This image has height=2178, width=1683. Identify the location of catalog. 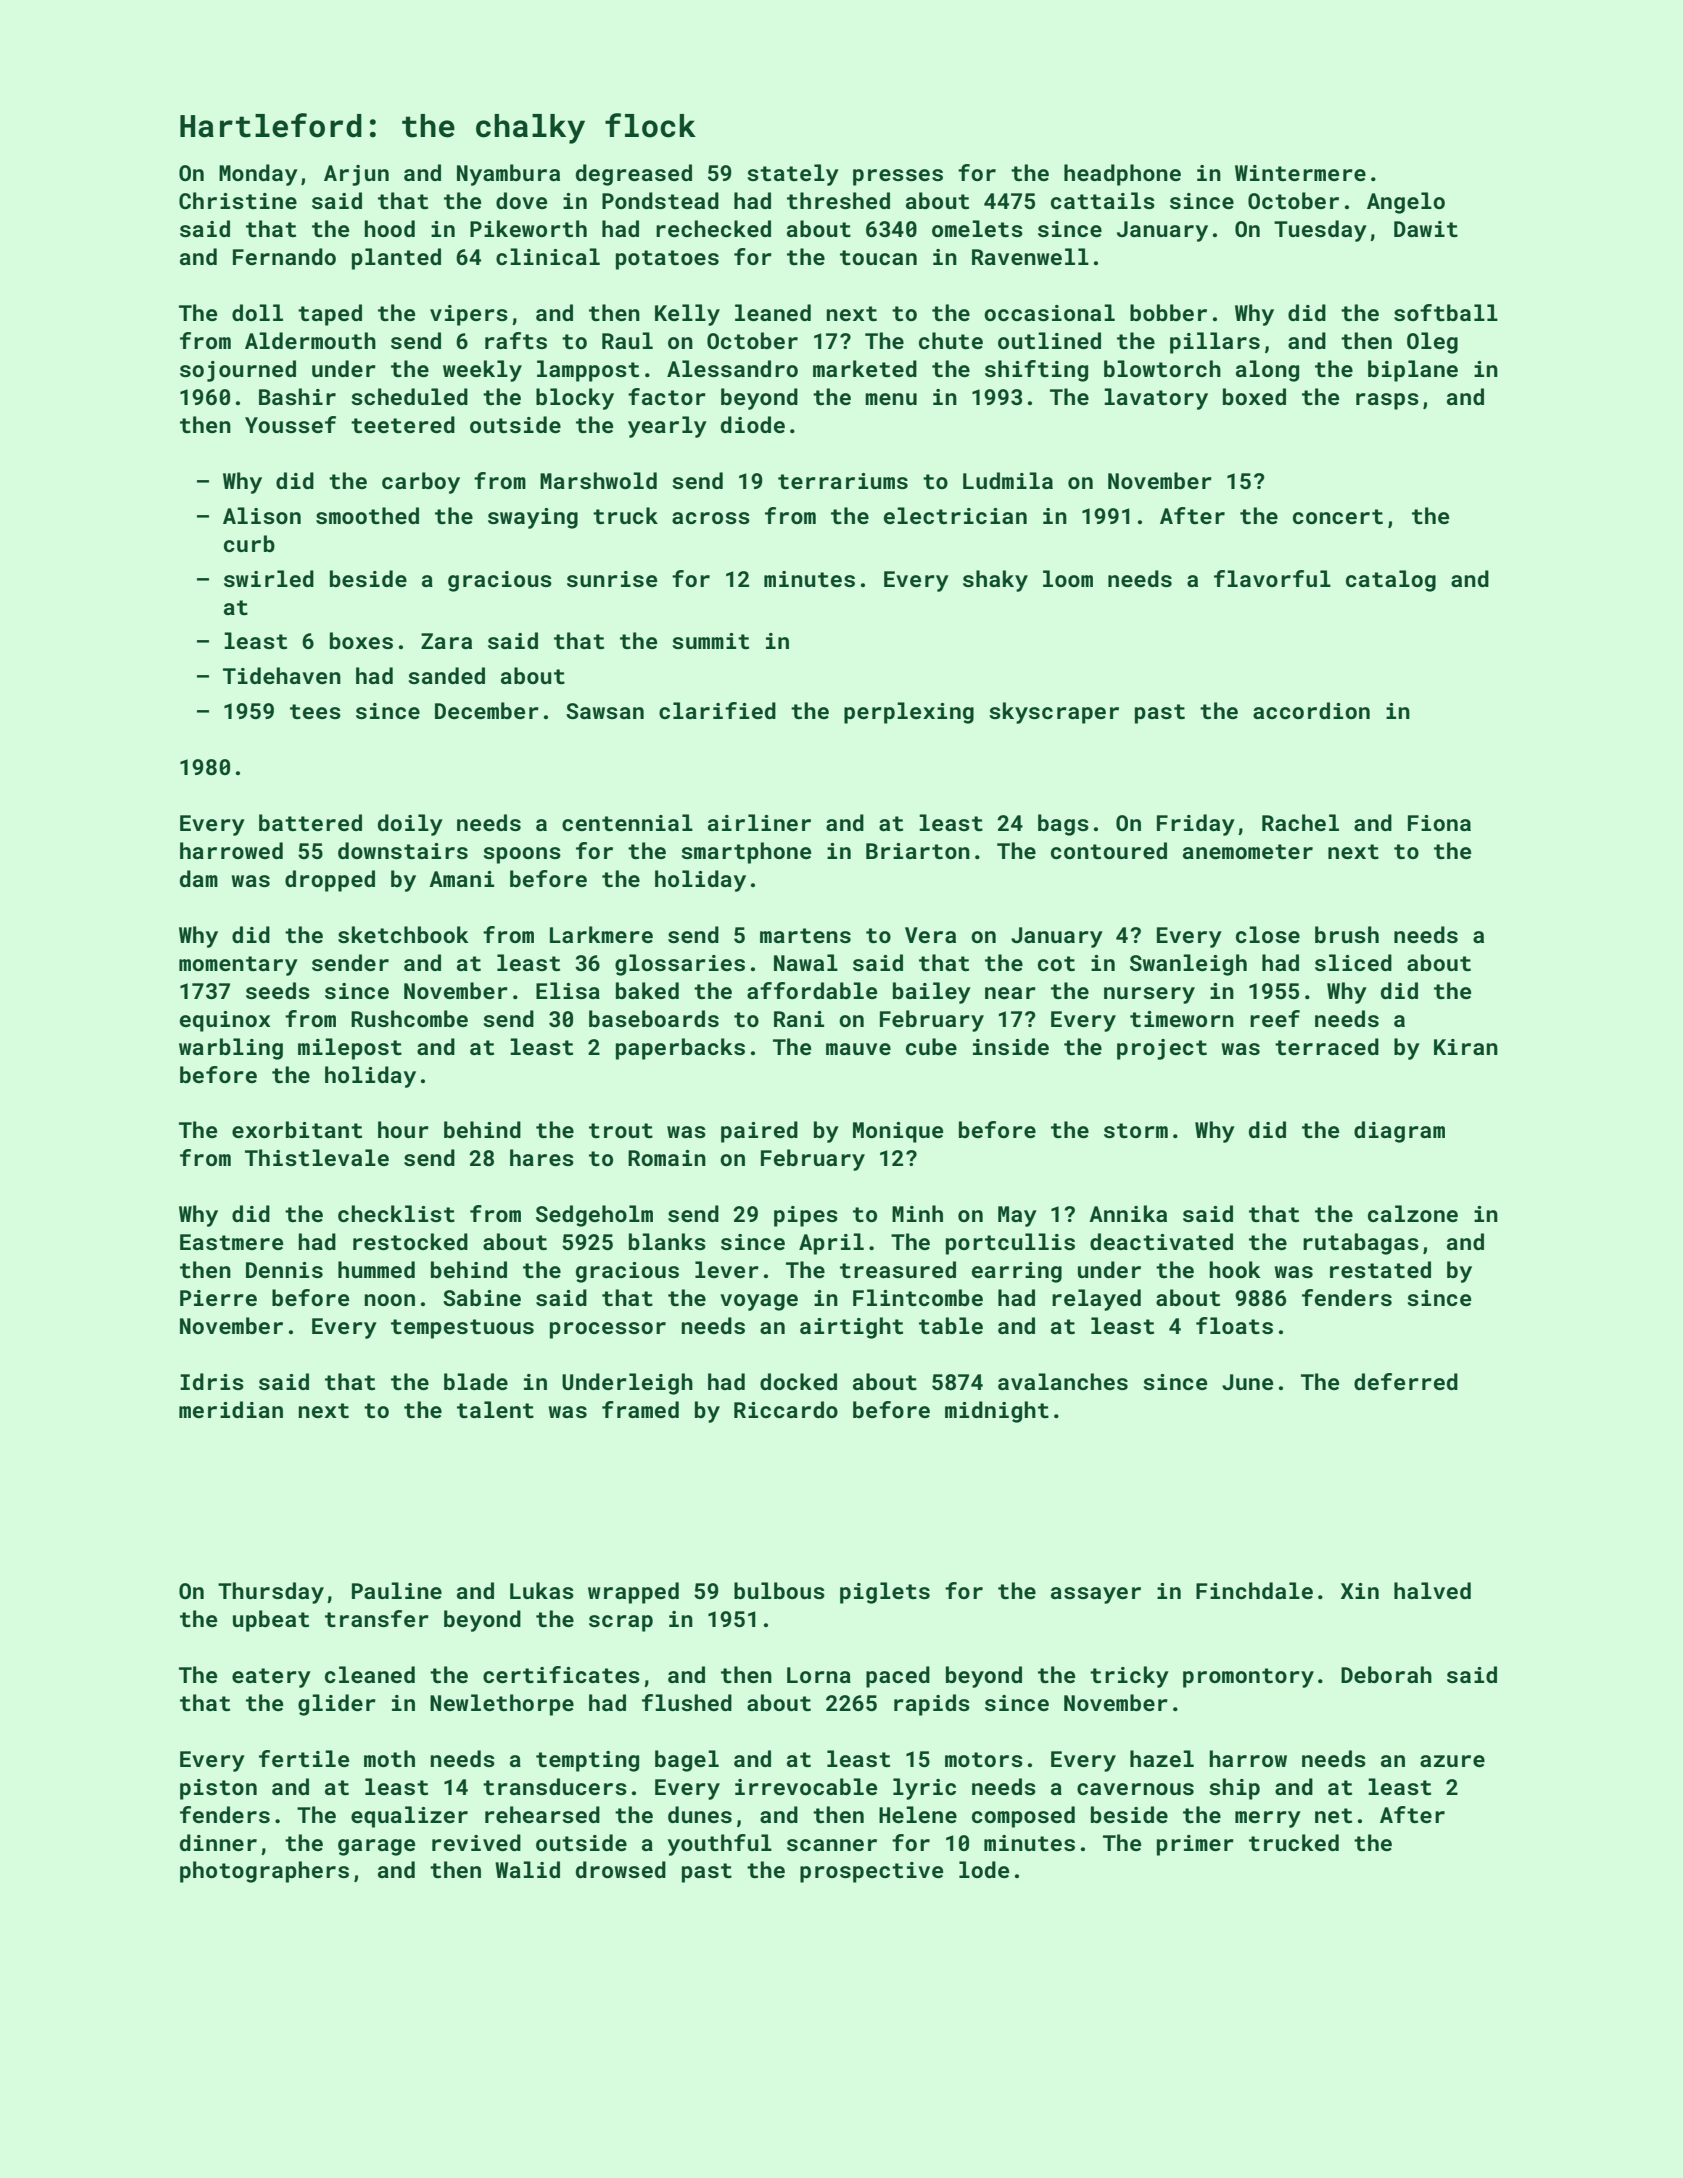
(1391, 581).
